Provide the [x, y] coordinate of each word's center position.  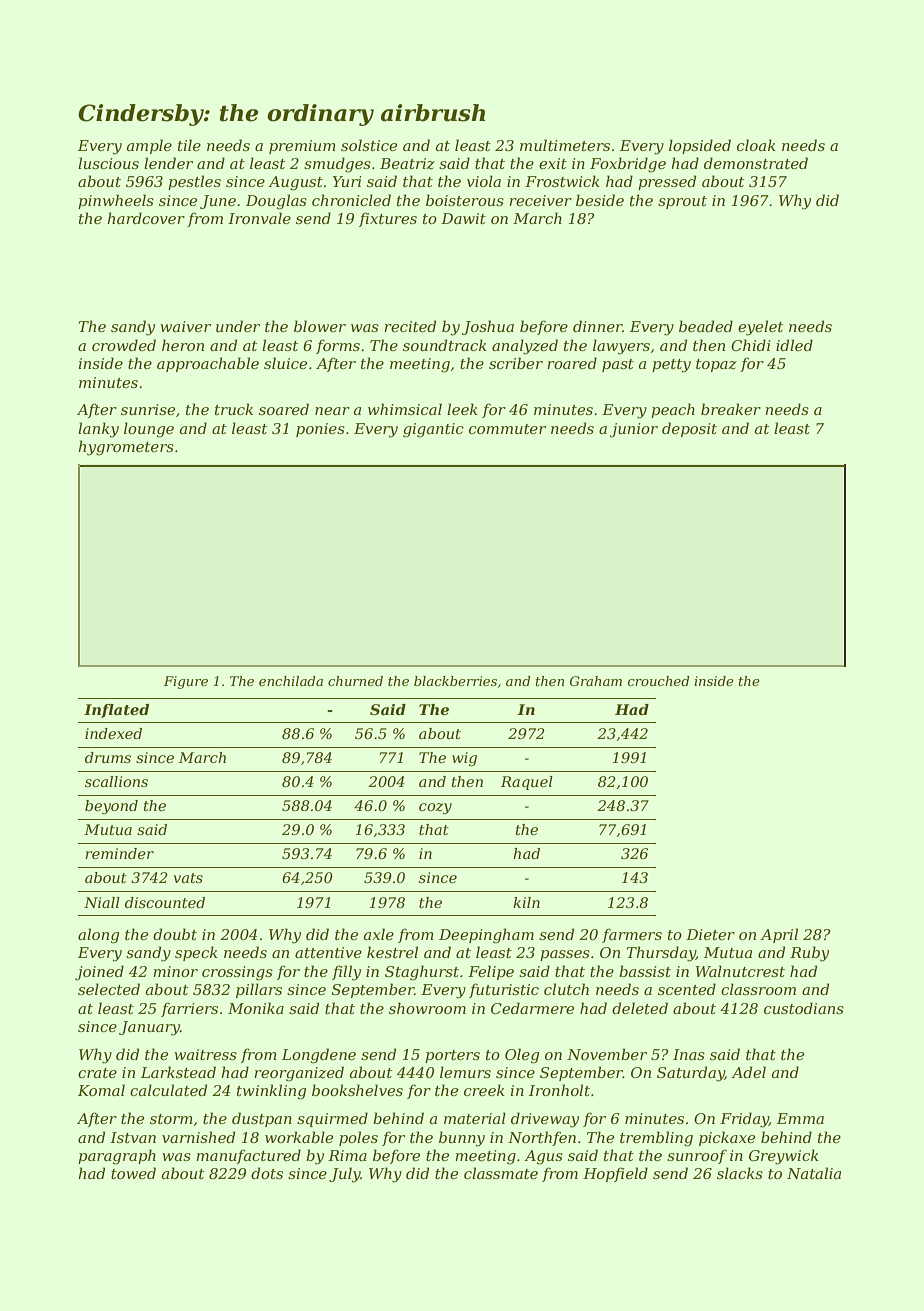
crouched [659, 681]
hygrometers [126, 448]
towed [133, 1173]
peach [673, 410]
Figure [186, 682]
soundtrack [445, 345]
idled [794, 345]
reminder [119, 853]
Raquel [527, 783]
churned [355, 681]
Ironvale [259, 218]
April [779, 935]
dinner [598, 326]
